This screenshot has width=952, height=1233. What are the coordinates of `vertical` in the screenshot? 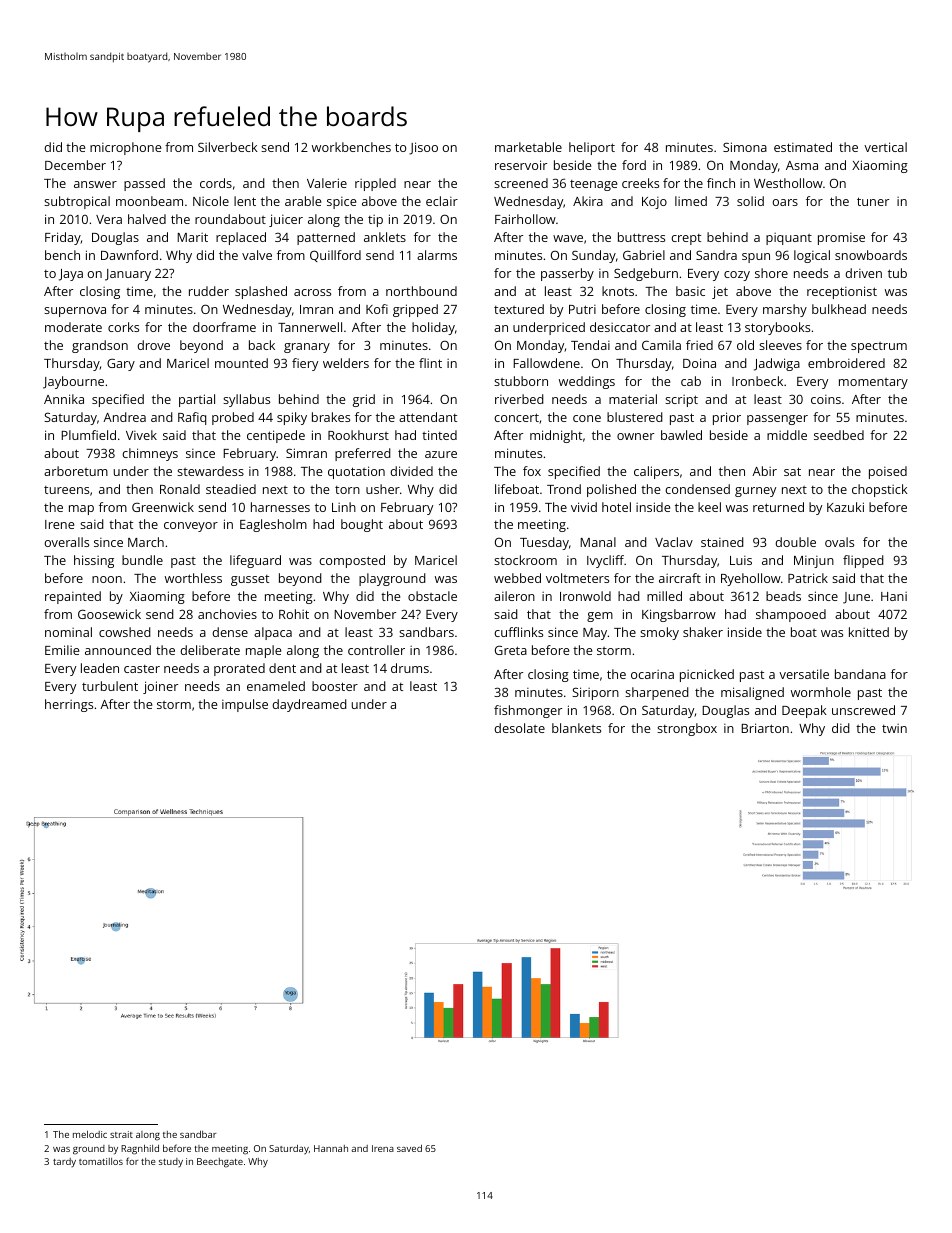 It's located at (885, 147).
